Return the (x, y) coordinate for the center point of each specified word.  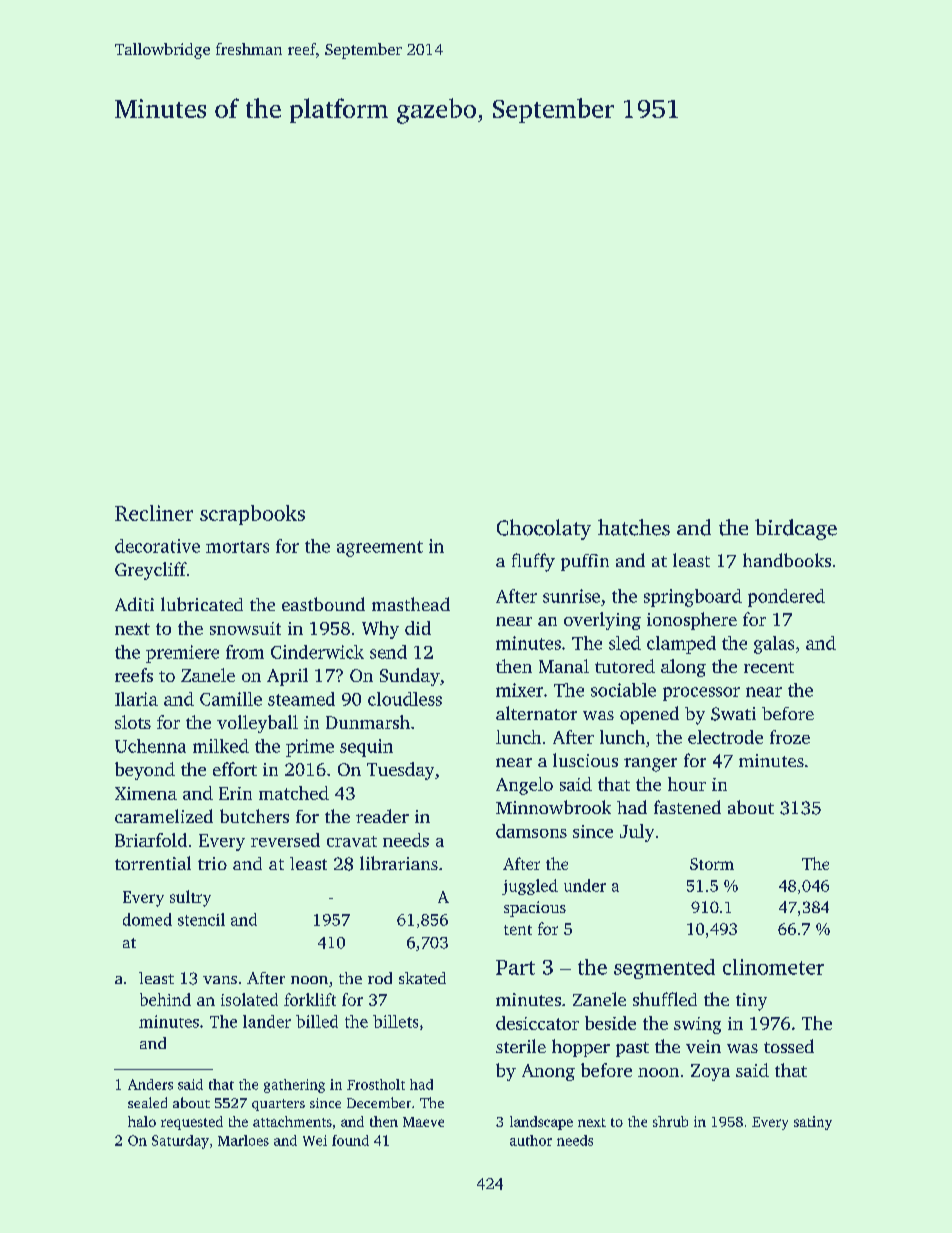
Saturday (180, 1142)
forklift (310, 999)
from (245, 652)
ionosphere (692, 621)
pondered (786, 598)
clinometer (773, 967)
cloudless (405, 699)
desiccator (537, 1023)
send (388, 652)
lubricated (202, 604)
